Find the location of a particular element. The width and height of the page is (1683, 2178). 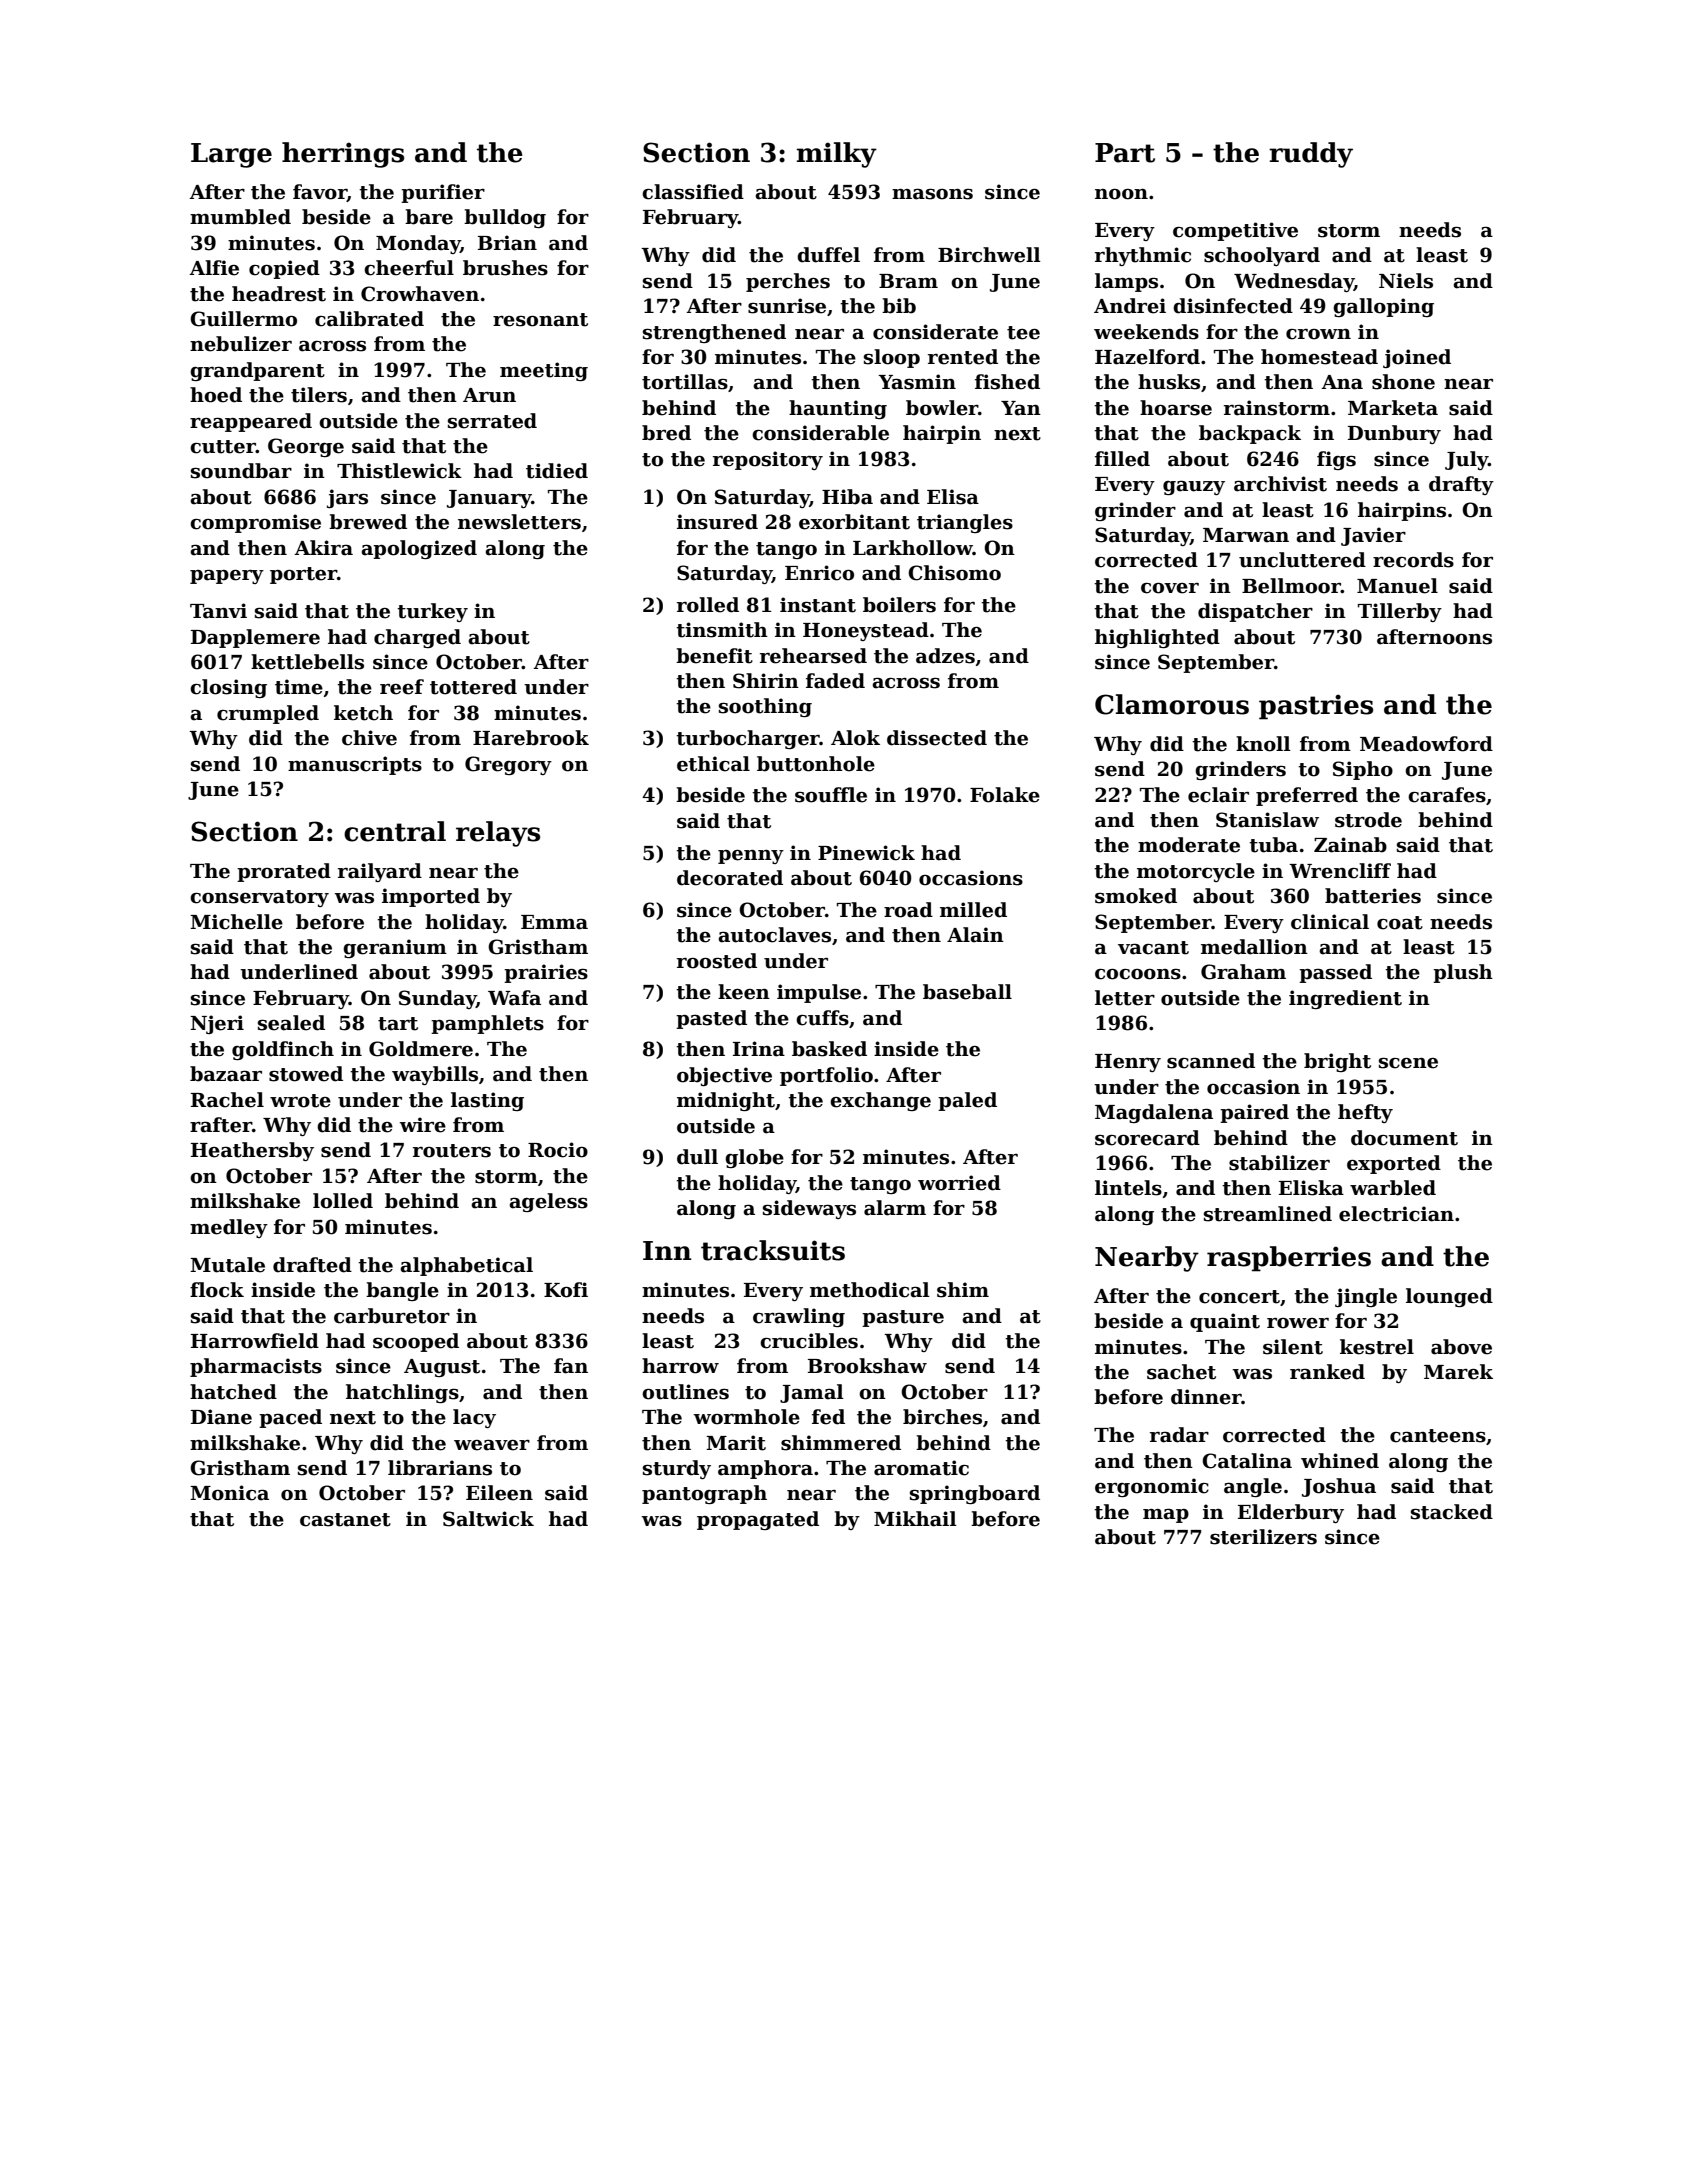

Irina is located at coordinates (759, 1049).
